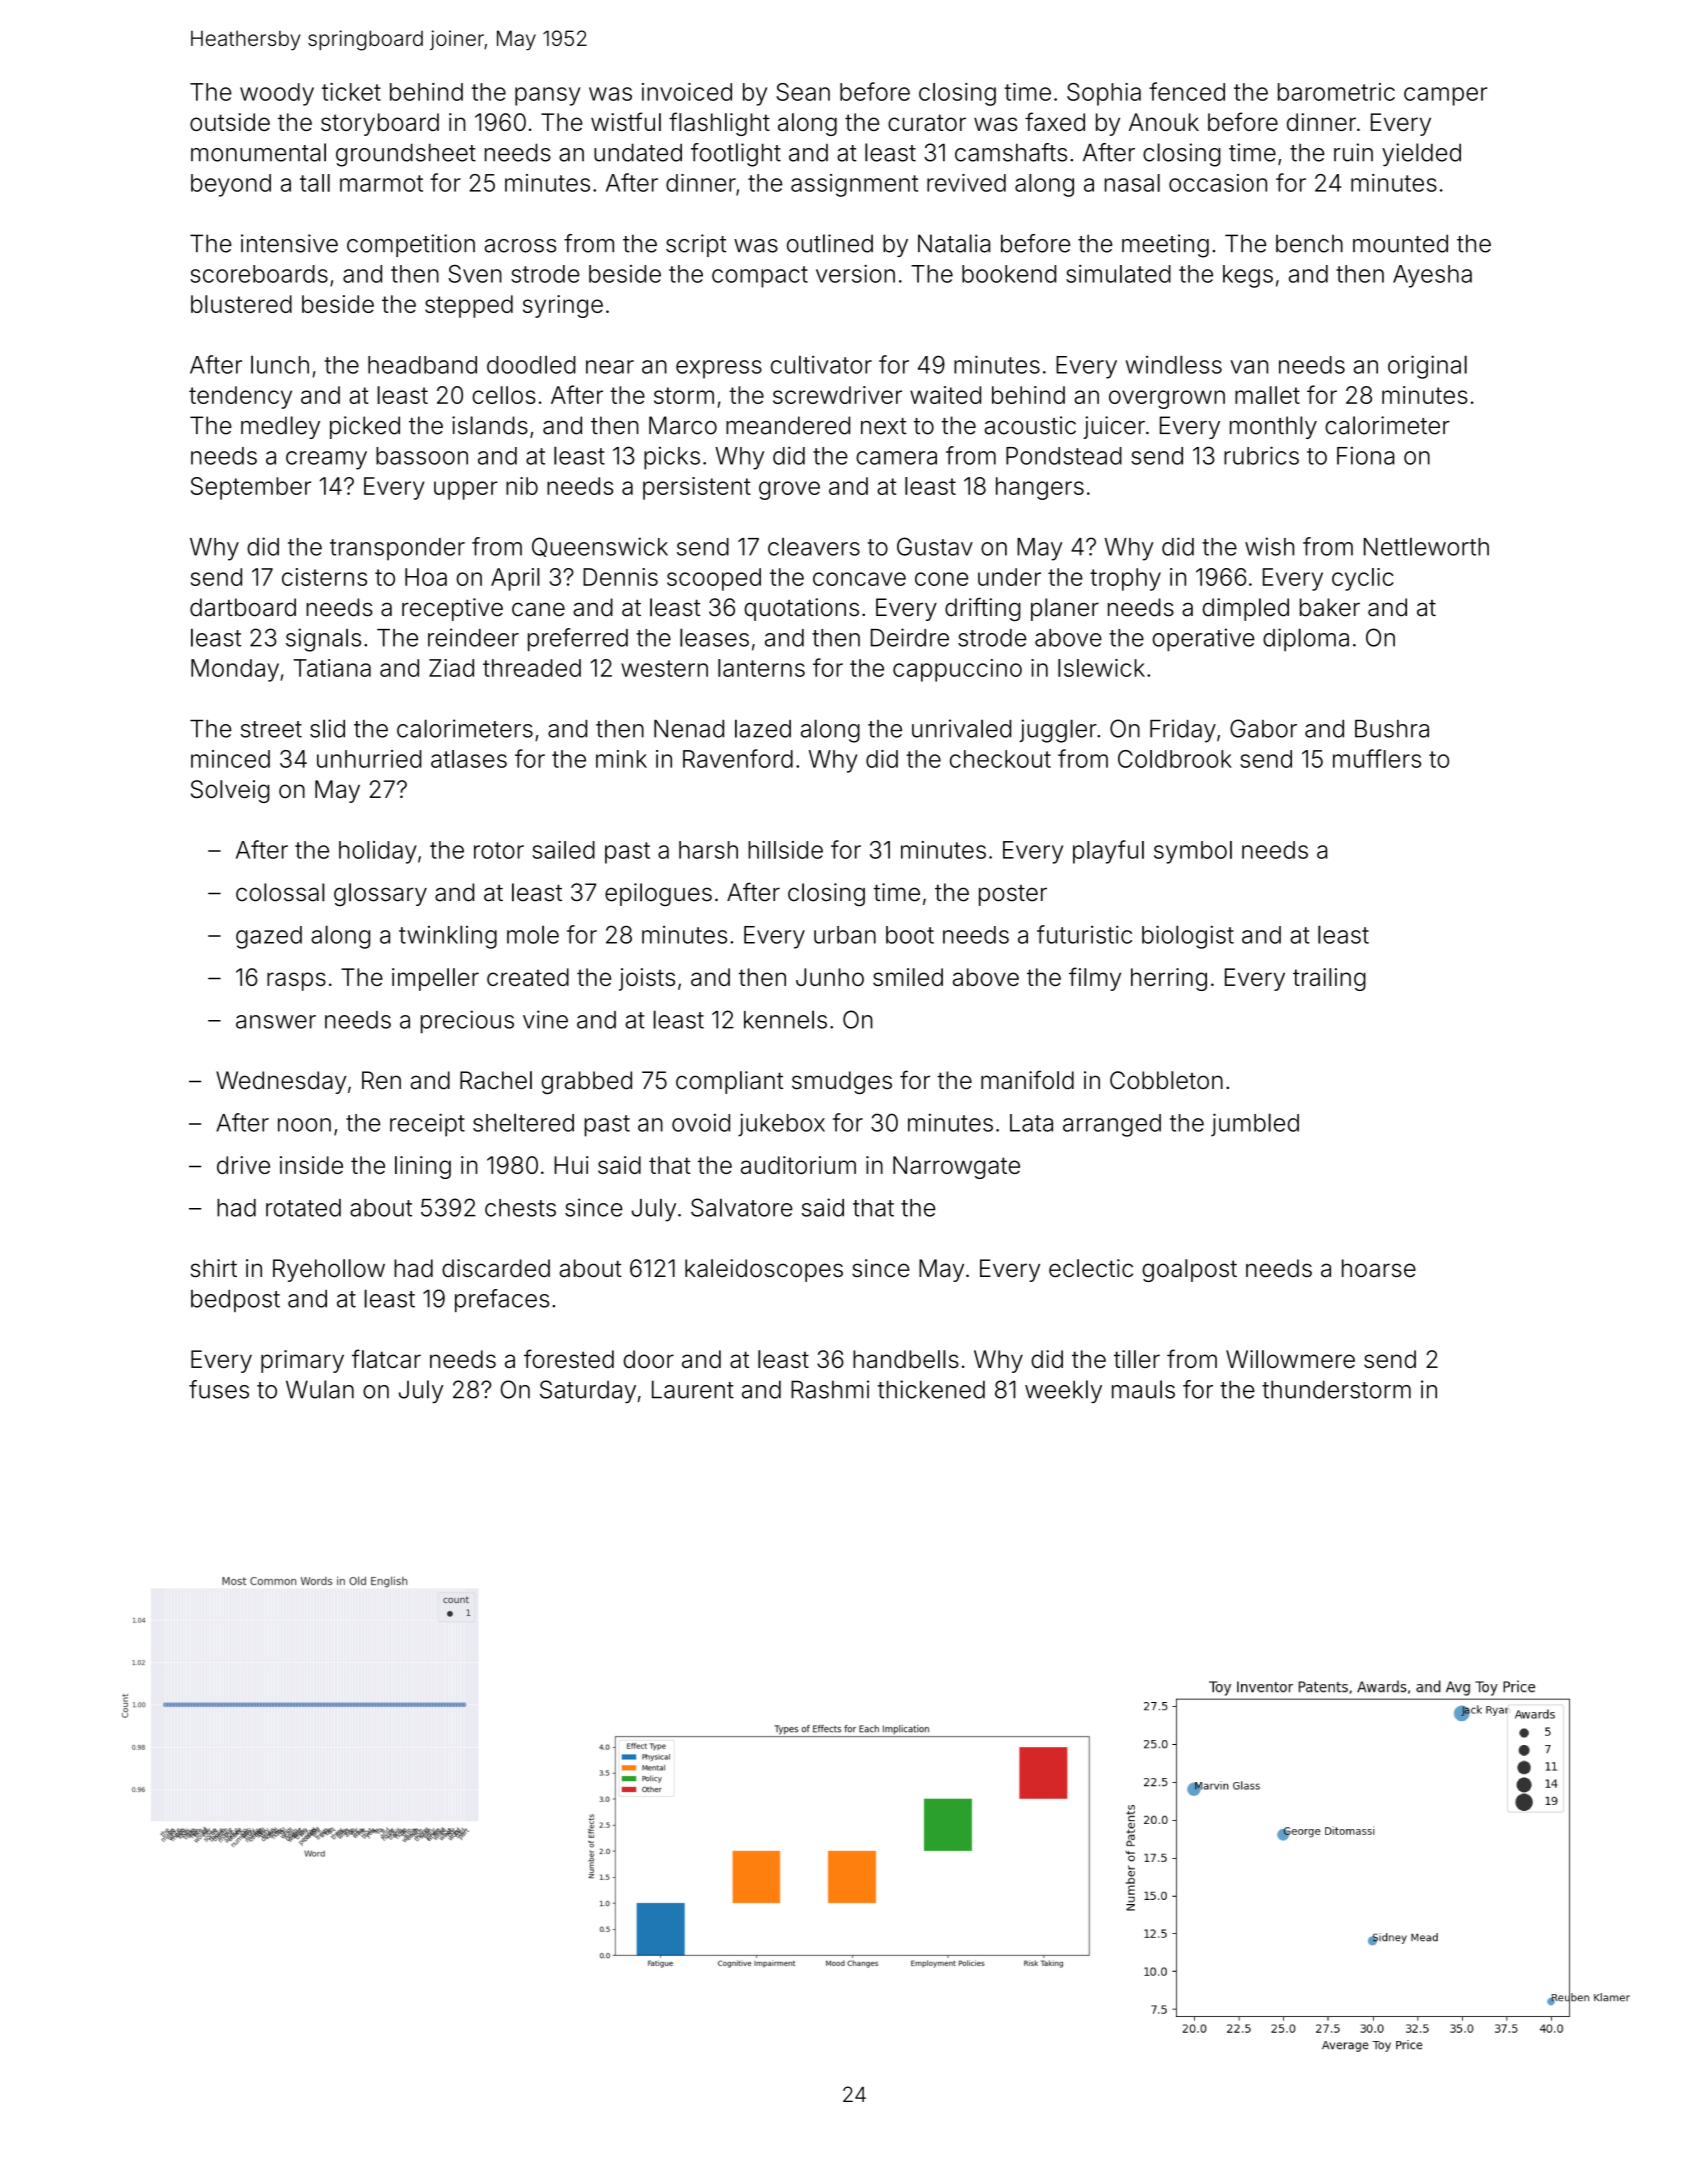 The image size is (1683, 2178). What do you see at coordinates (277, 94) in the document?
I see `woody` at bounding box center [277, 94].
